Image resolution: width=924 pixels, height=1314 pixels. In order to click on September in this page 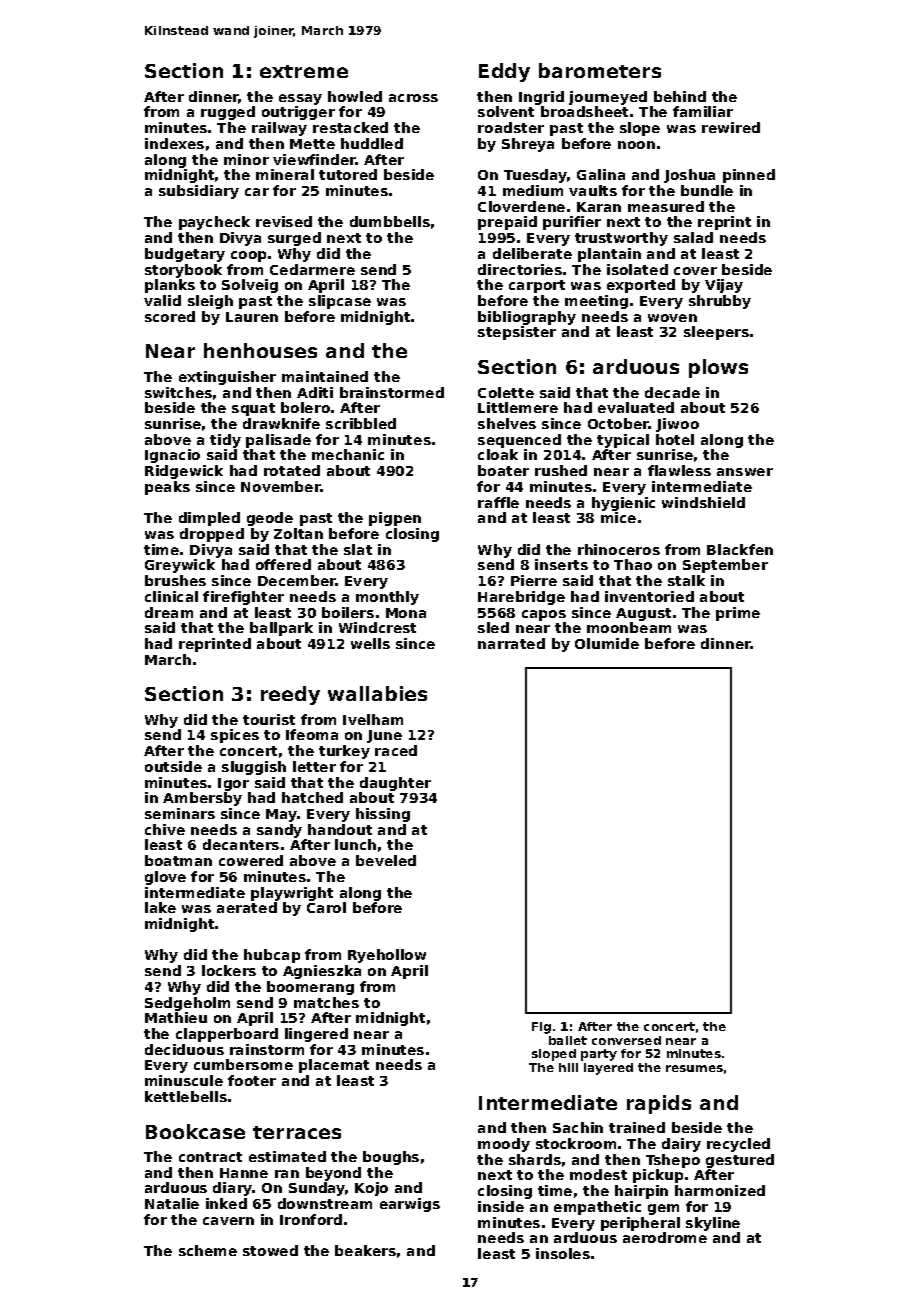, I will do `click(725, 566)`.
